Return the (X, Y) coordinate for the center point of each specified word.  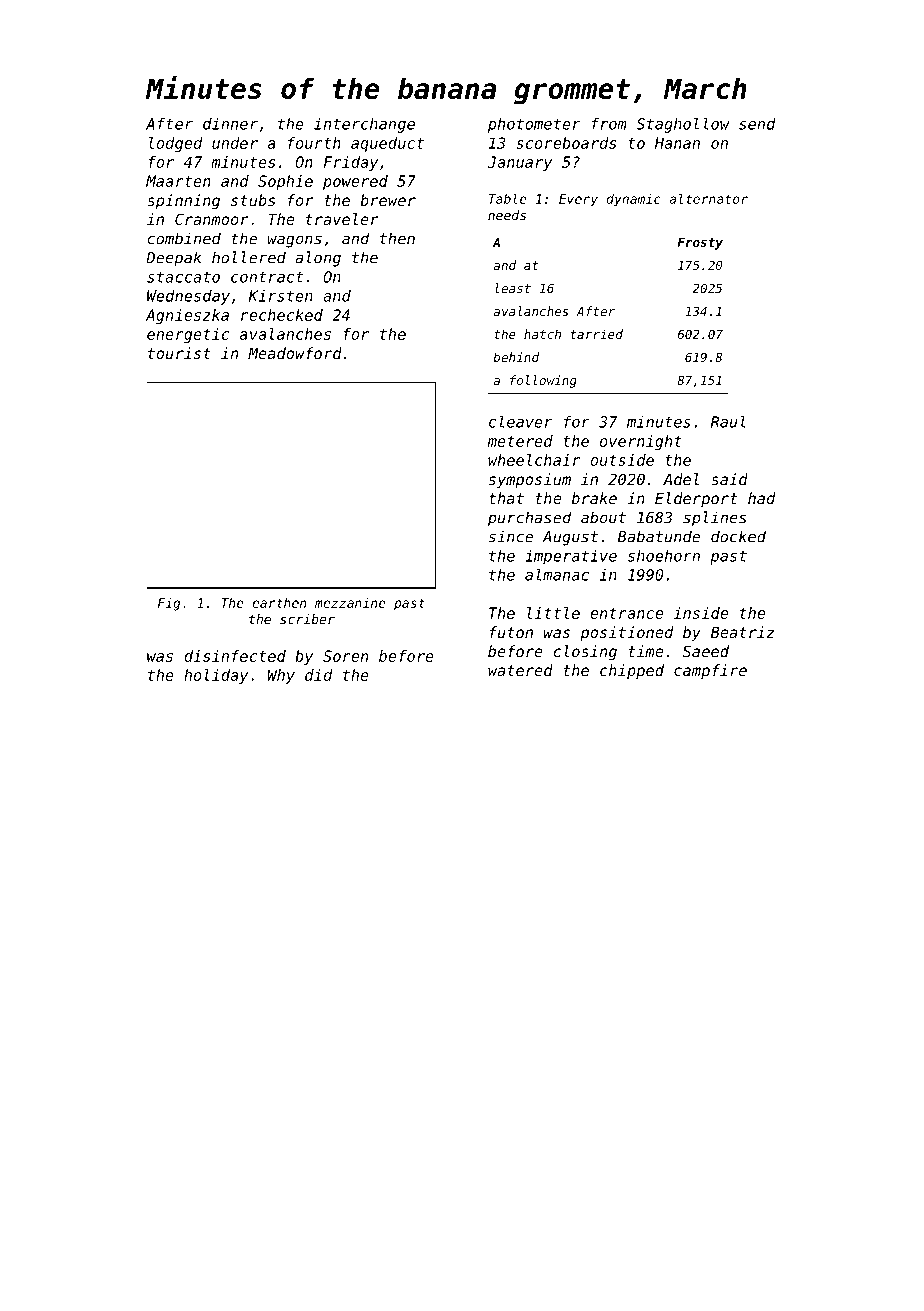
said (729, 479)
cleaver (521, 422)
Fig (169, 604)
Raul (728, 422)
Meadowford (295, 353)
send (757, 124)
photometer (534, 125)
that (506, 498)
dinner (230, 124)
